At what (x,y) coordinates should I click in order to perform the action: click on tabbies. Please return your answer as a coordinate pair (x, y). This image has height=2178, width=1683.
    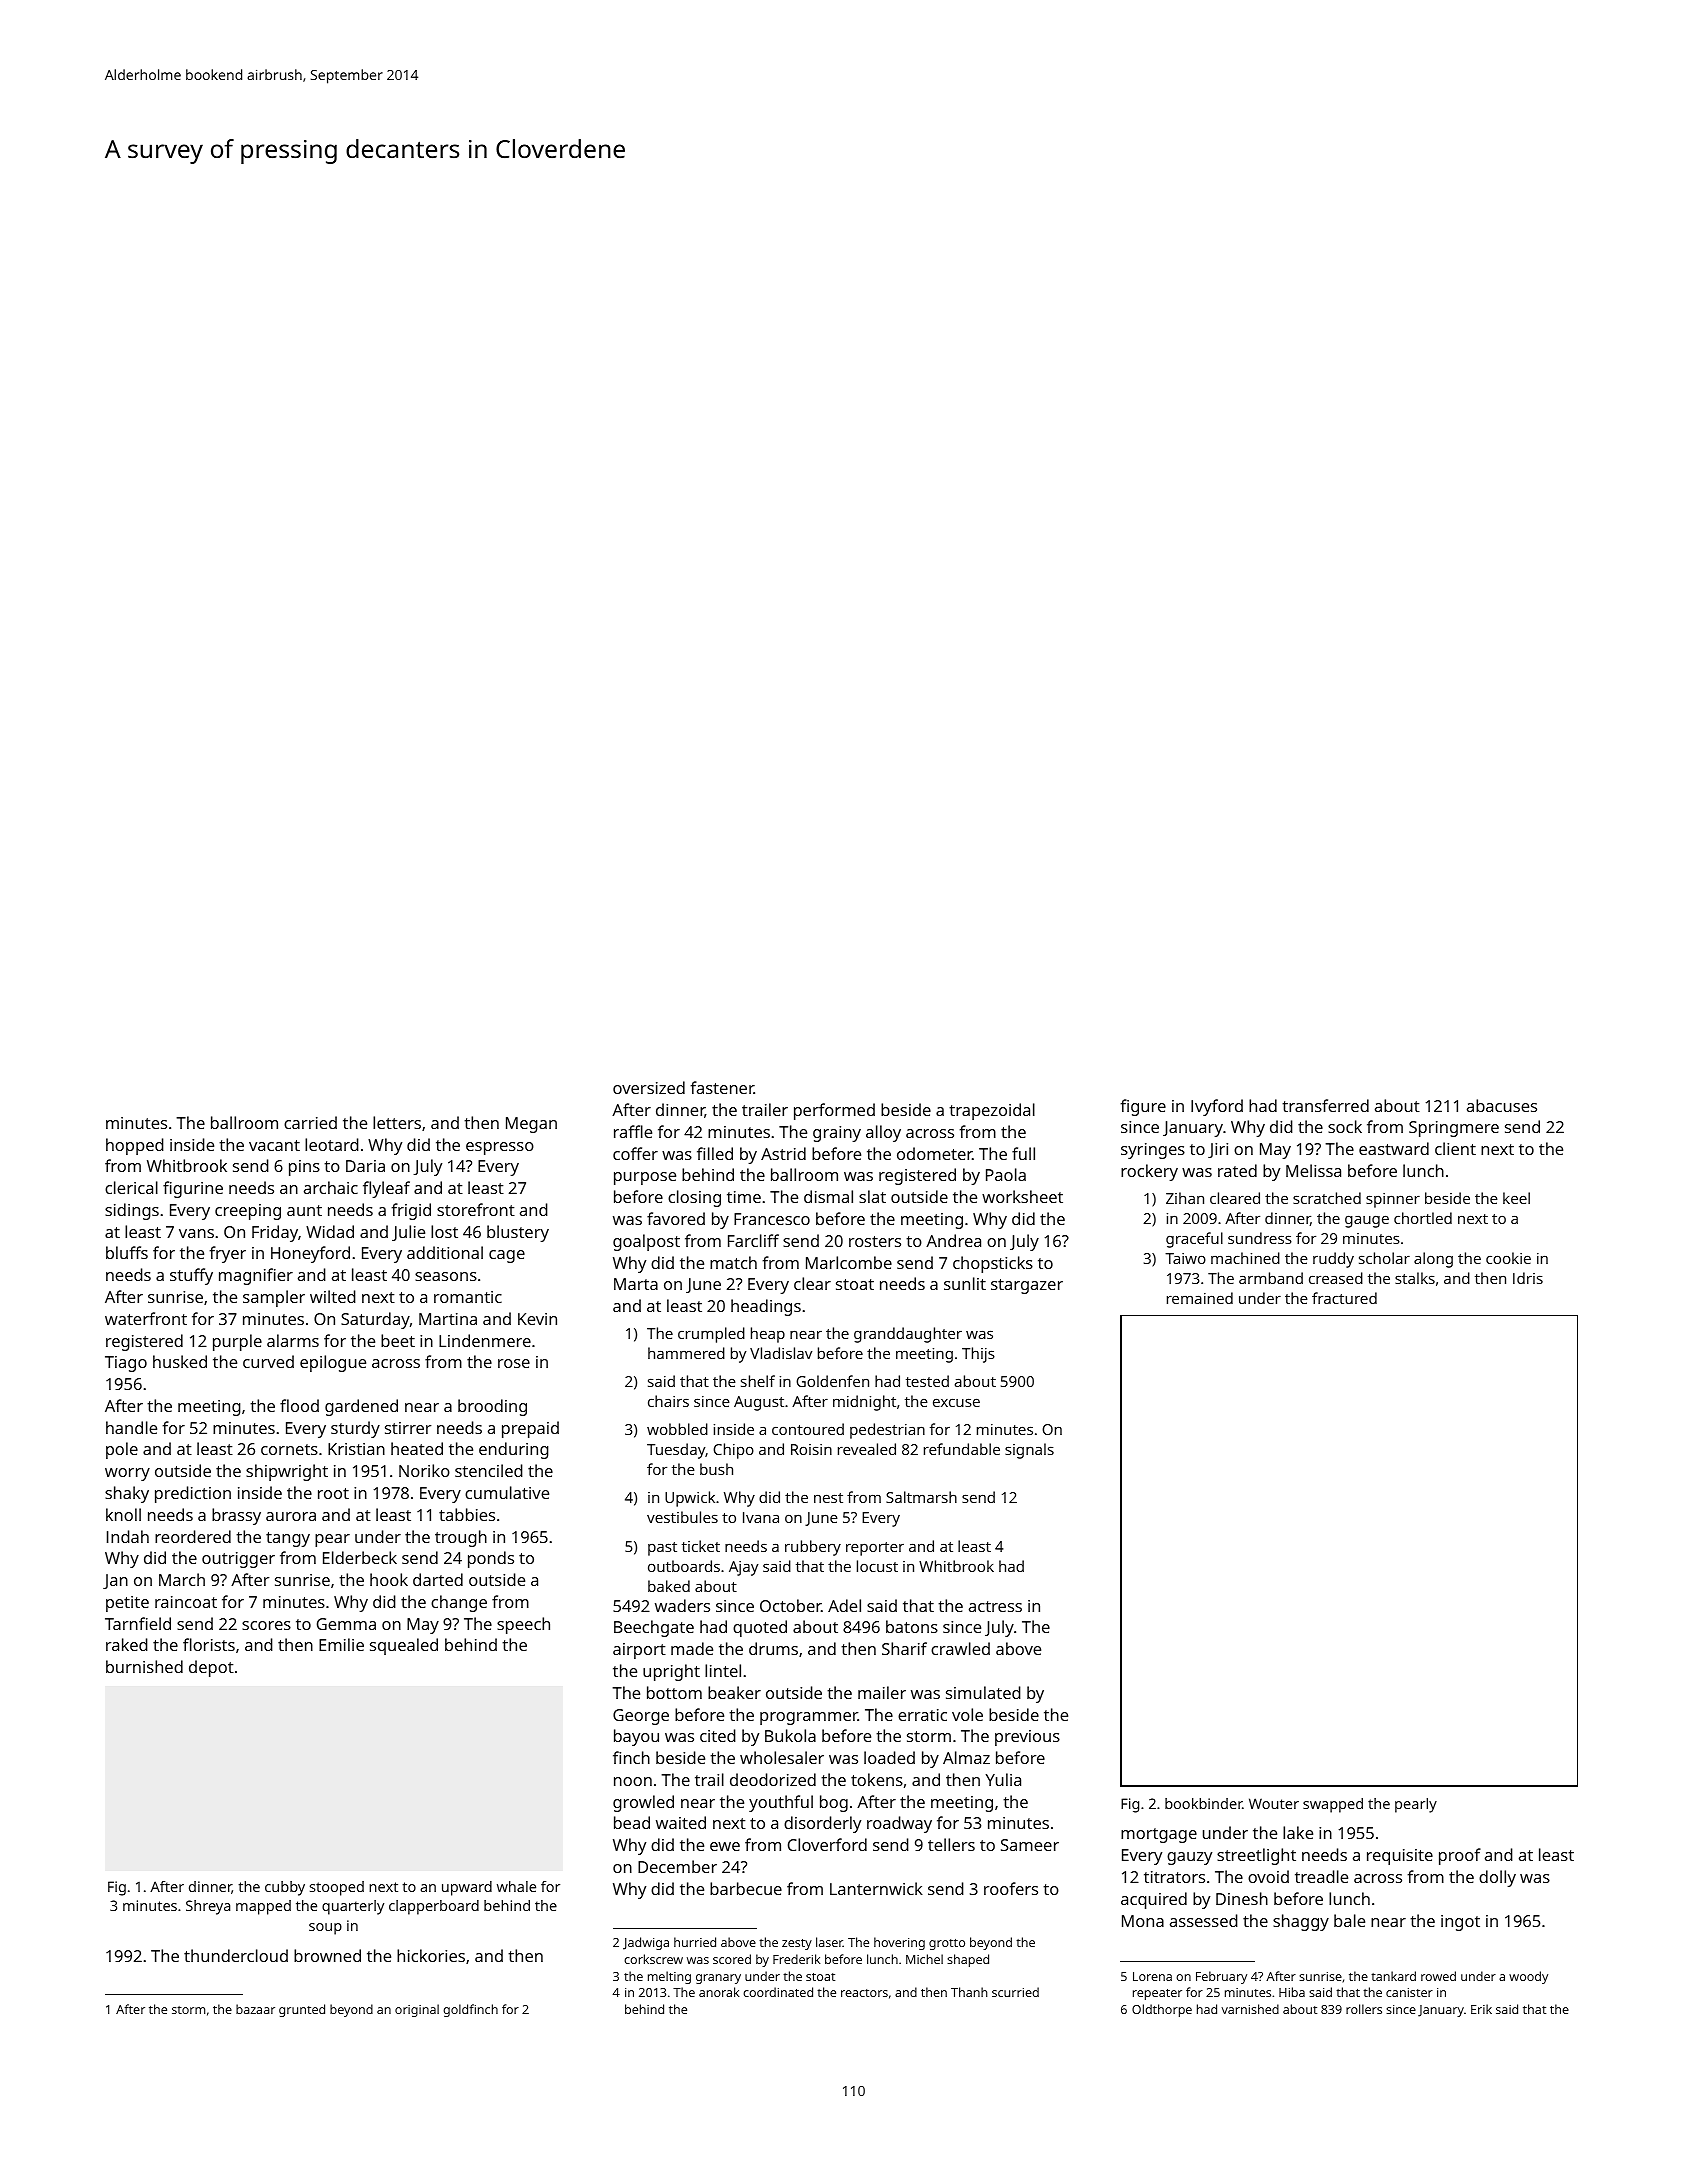
    Looking at the image, I should click on (467, 1514).
